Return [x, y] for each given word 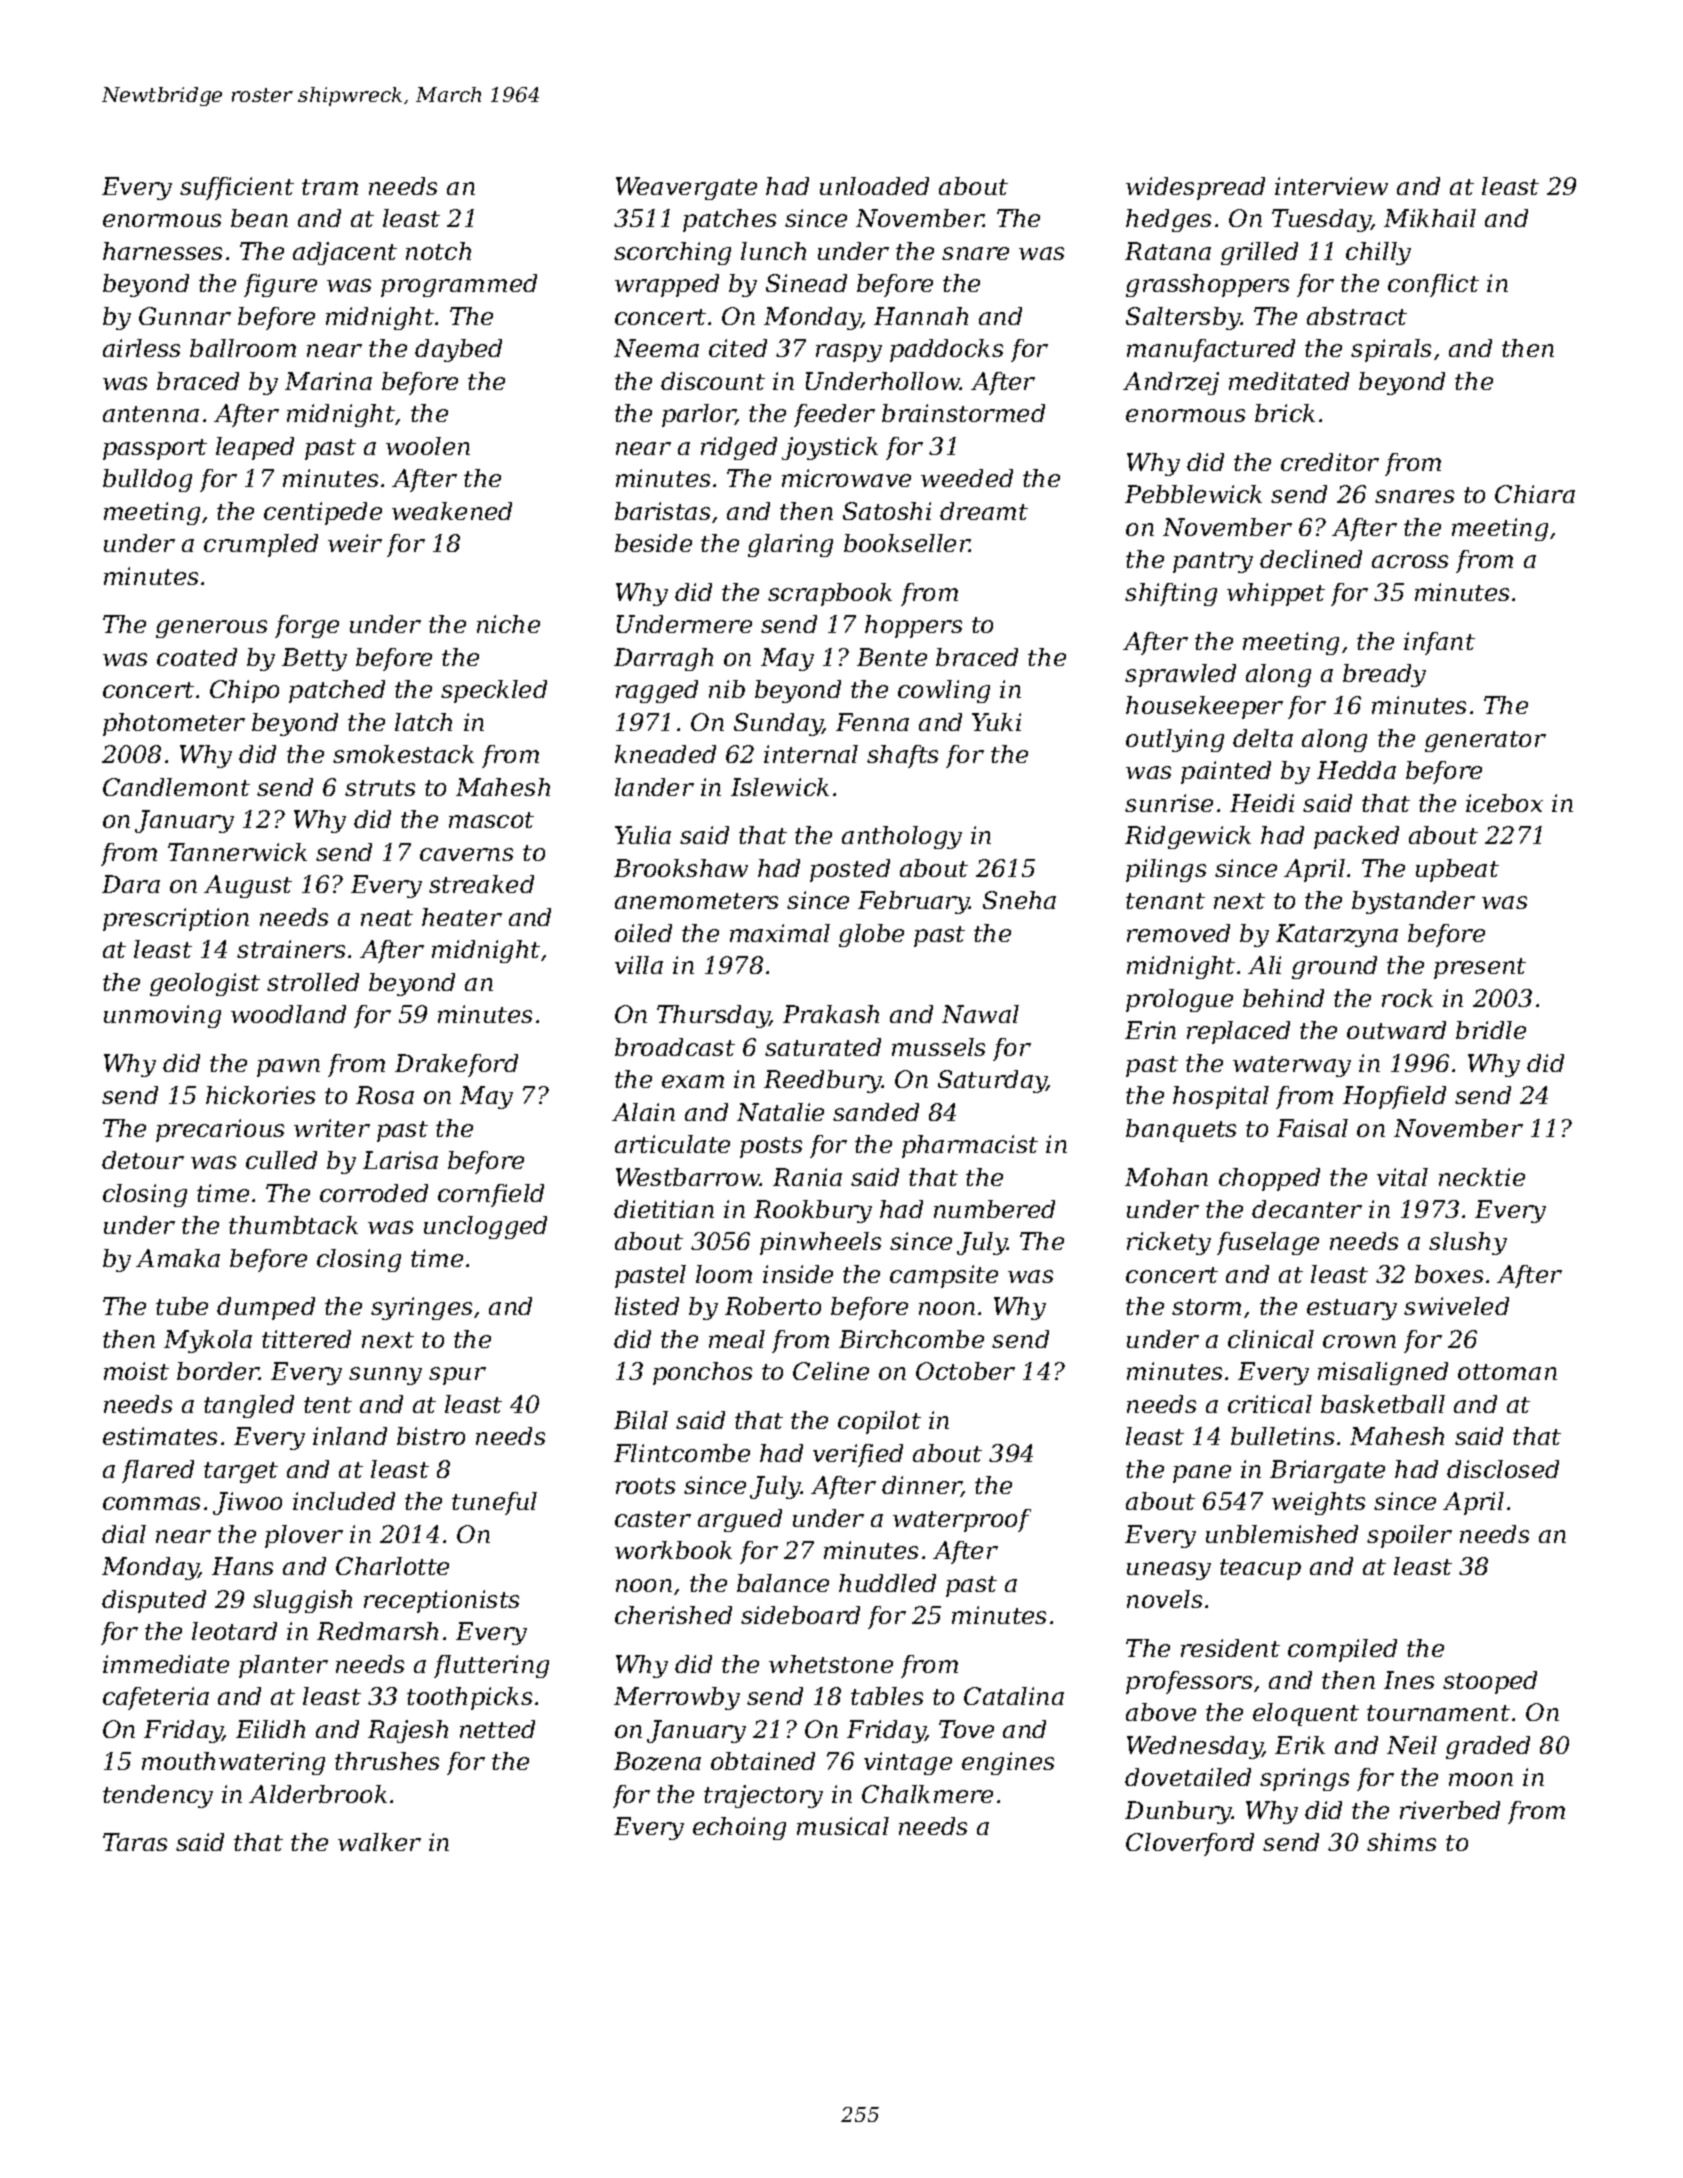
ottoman [1507, 1372]
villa [639, 965]
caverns [466, 854]
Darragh [663, 659]
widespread [1195, 188]
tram [330, 187]
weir [355, 543]
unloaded [874, 186]
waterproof [962, 1520]
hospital [1221, 1097]
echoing [739, 1828]
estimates [160, 1436]
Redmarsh [377, 1631]
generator [1485, 741]
